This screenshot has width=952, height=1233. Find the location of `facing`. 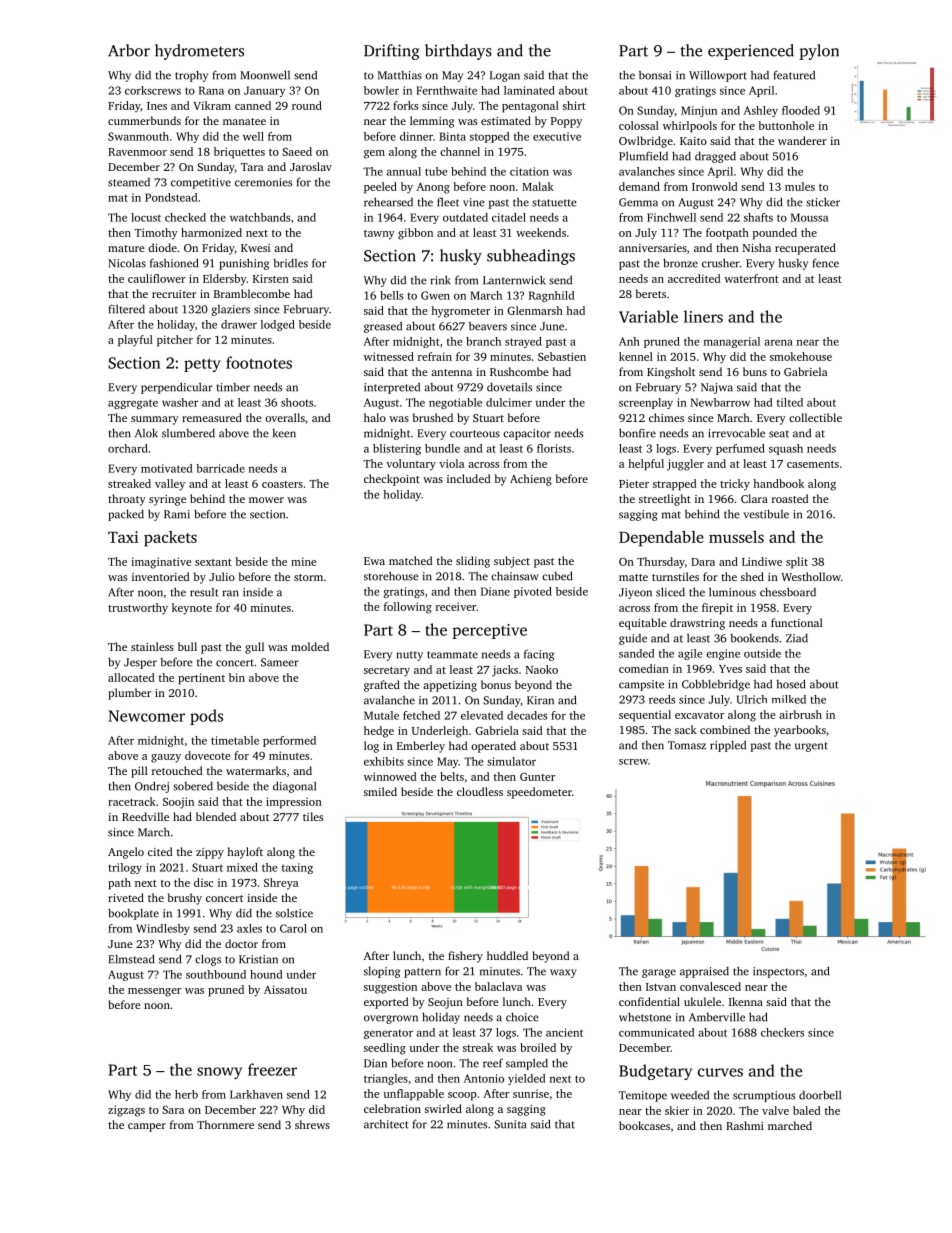

facing is located at coordinates (539, 655).
